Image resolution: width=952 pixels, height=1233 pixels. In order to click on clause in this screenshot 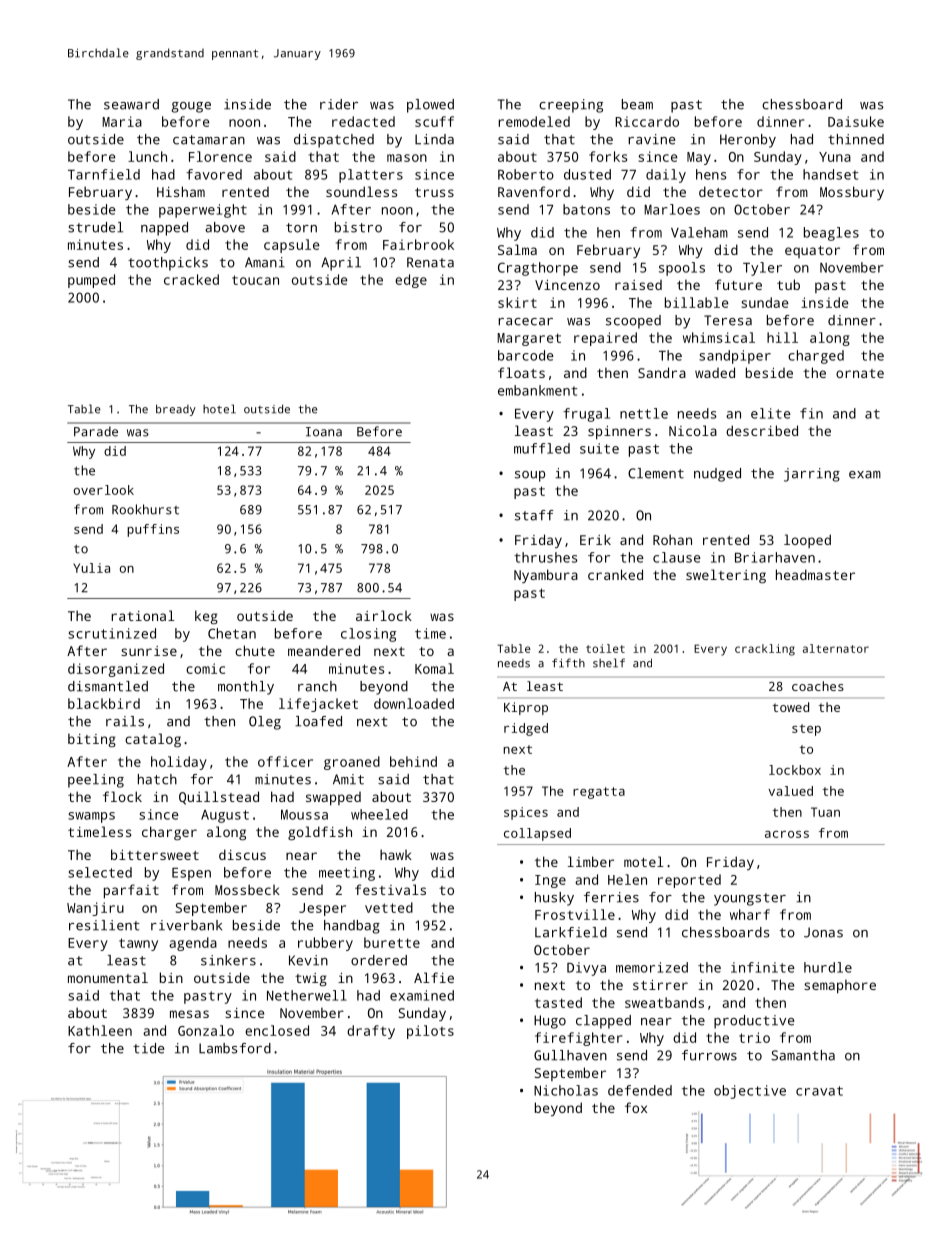, I will do `click(677, 557)`.
